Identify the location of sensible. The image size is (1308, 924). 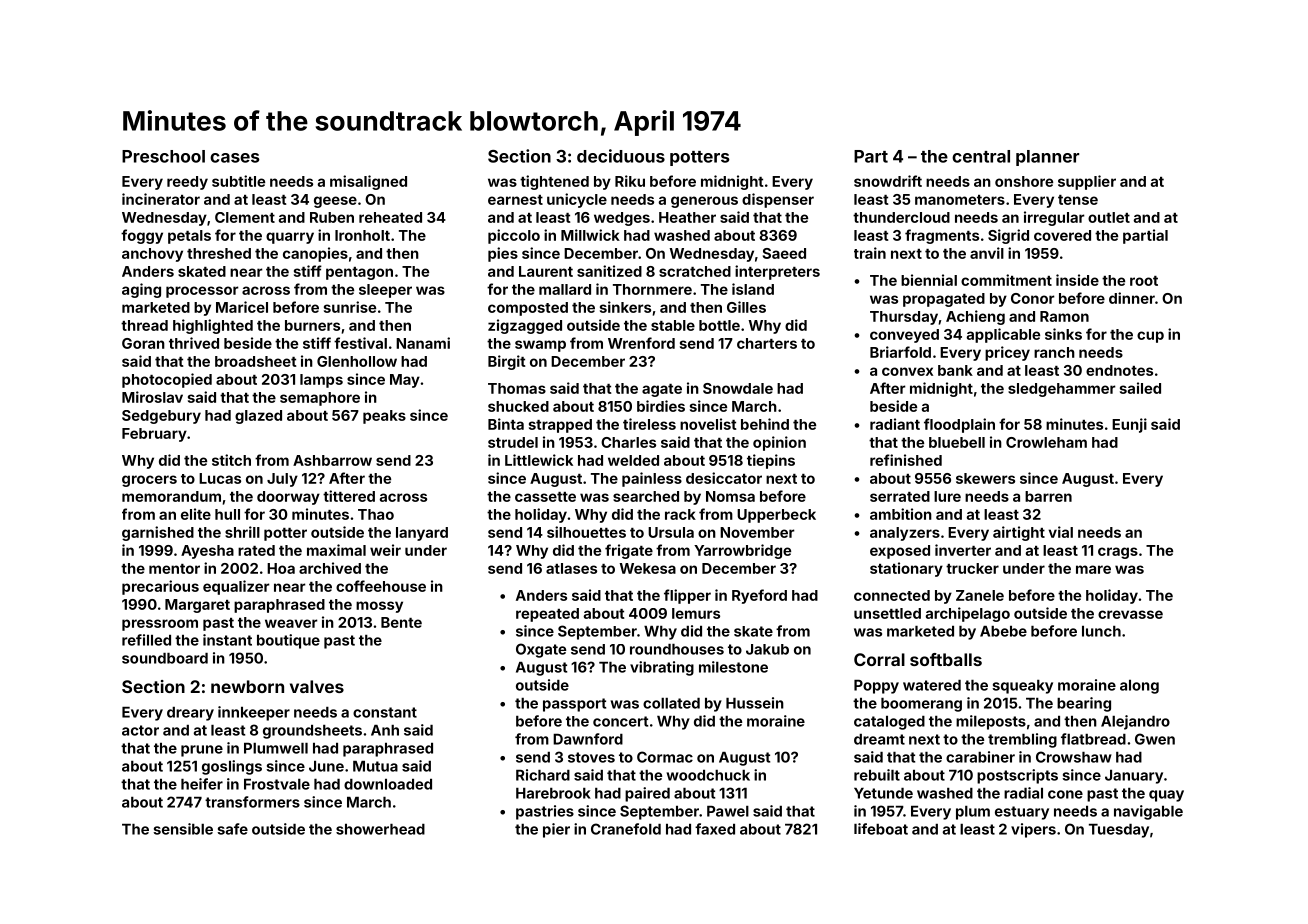
(183, 829).
